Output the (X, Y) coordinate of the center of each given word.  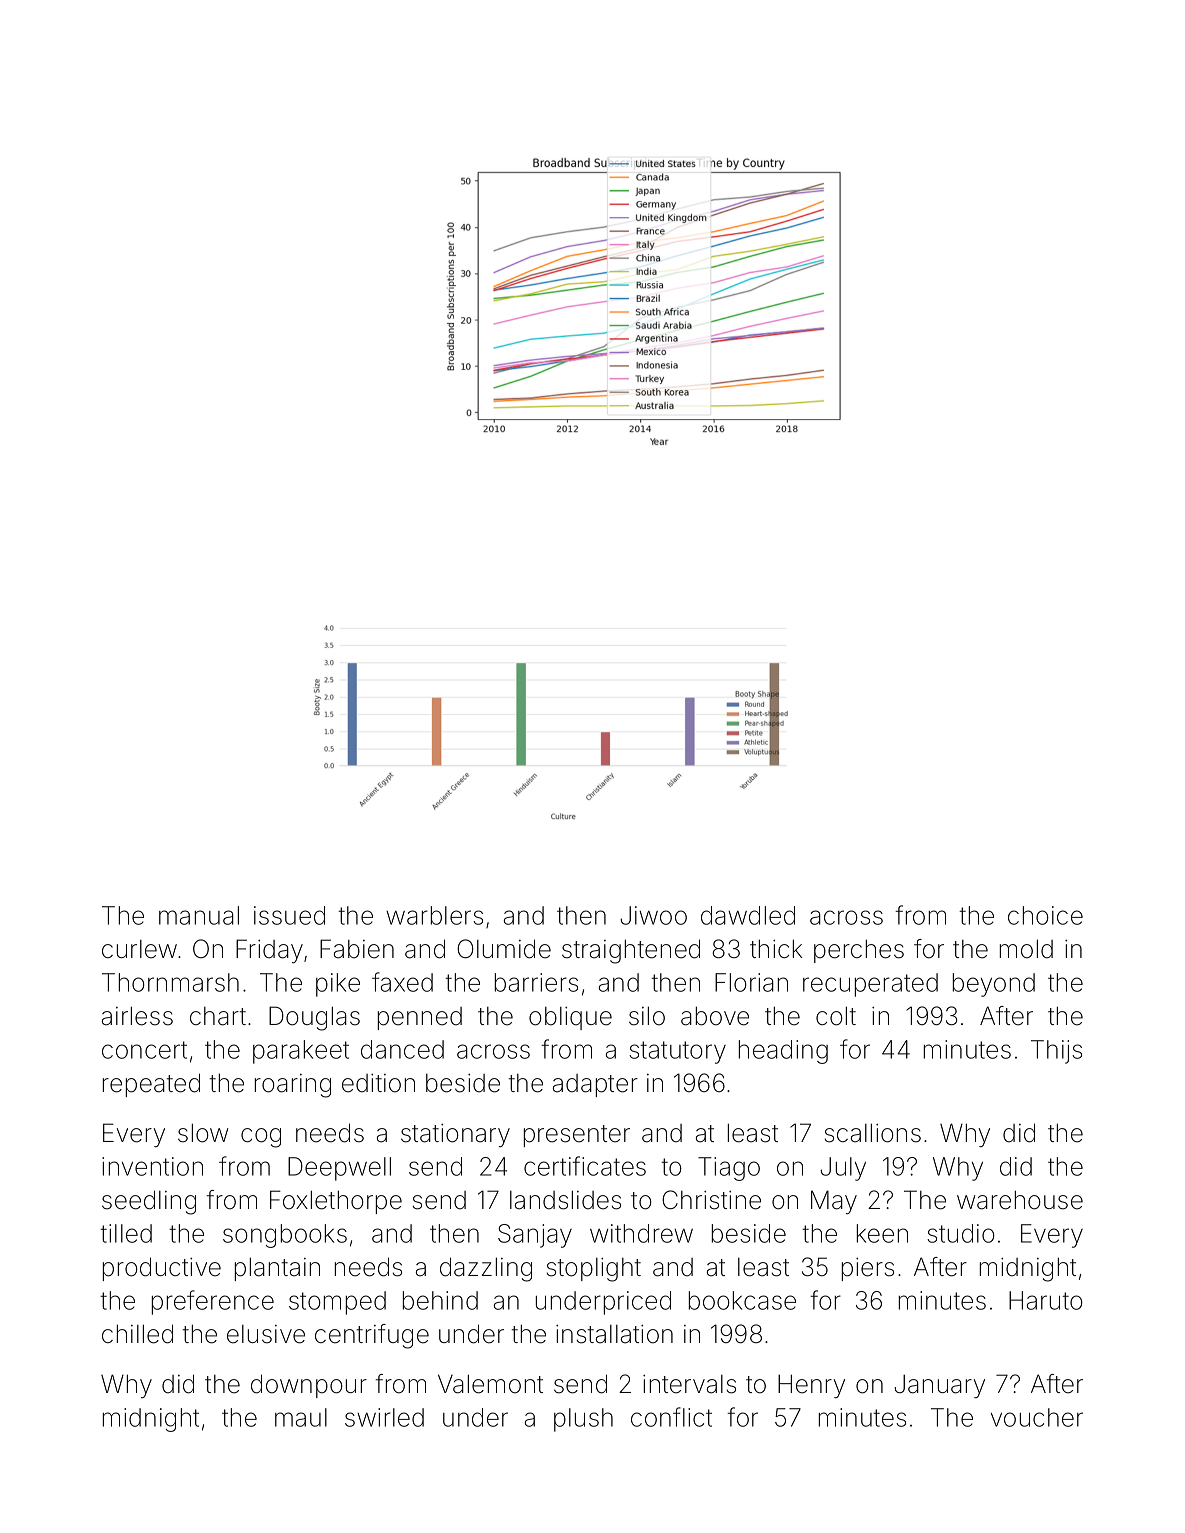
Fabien (357, 949)
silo (647, 1016)
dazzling (486, 1269)
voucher (1037, 1417)
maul (301, 1417)
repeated (151, 1085)
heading (783, 1052)
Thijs (1056, 1052)
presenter (577, 1136)
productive (162, 1269)
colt (836, 1016)
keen (882, 1233)
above (715, 1016)
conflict (671, 1417)
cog (261, 1138)
